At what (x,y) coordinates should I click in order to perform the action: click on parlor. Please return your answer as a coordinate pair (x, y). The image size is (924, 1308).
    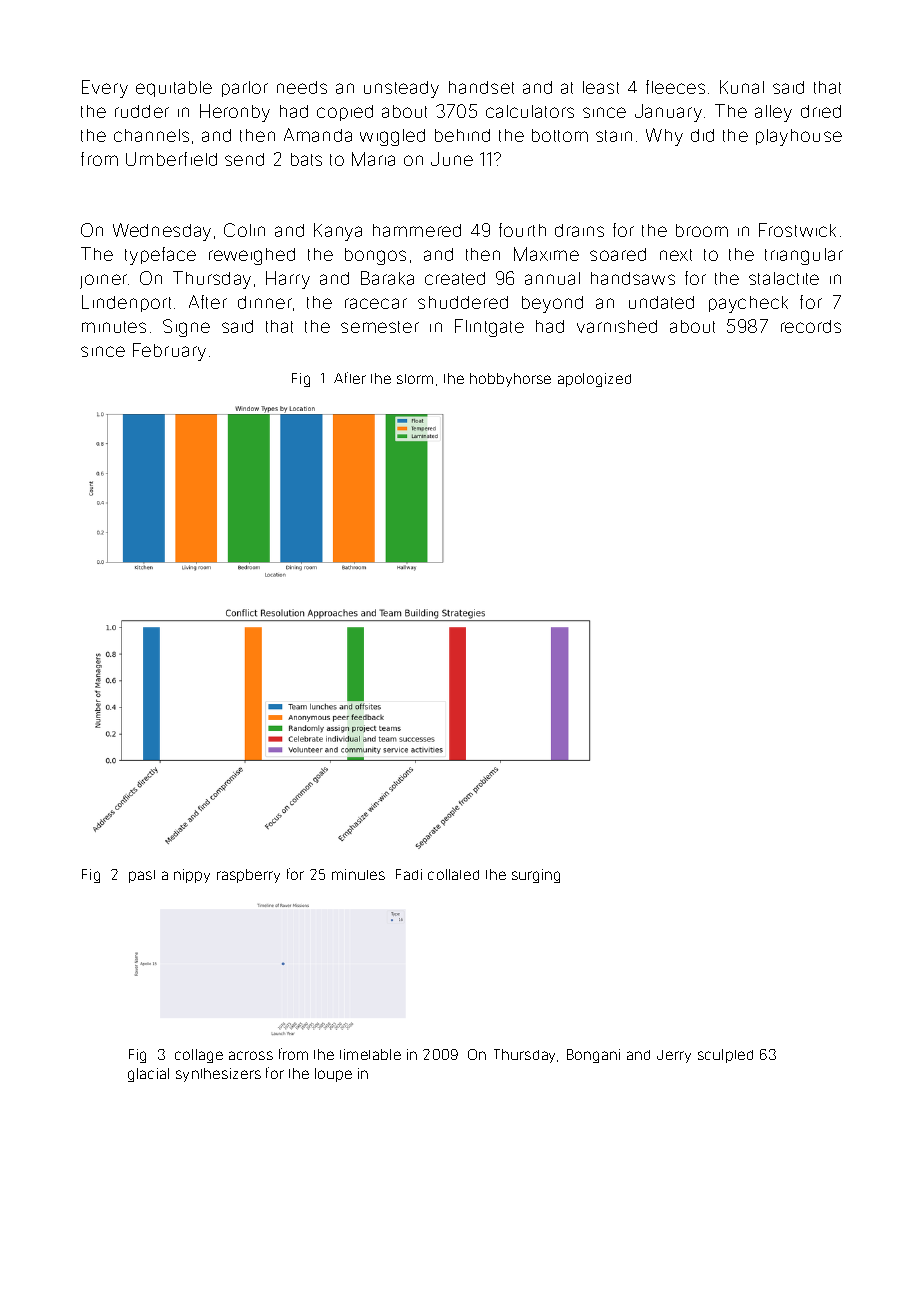
    Looking at the image, I should click on (245, 89).
